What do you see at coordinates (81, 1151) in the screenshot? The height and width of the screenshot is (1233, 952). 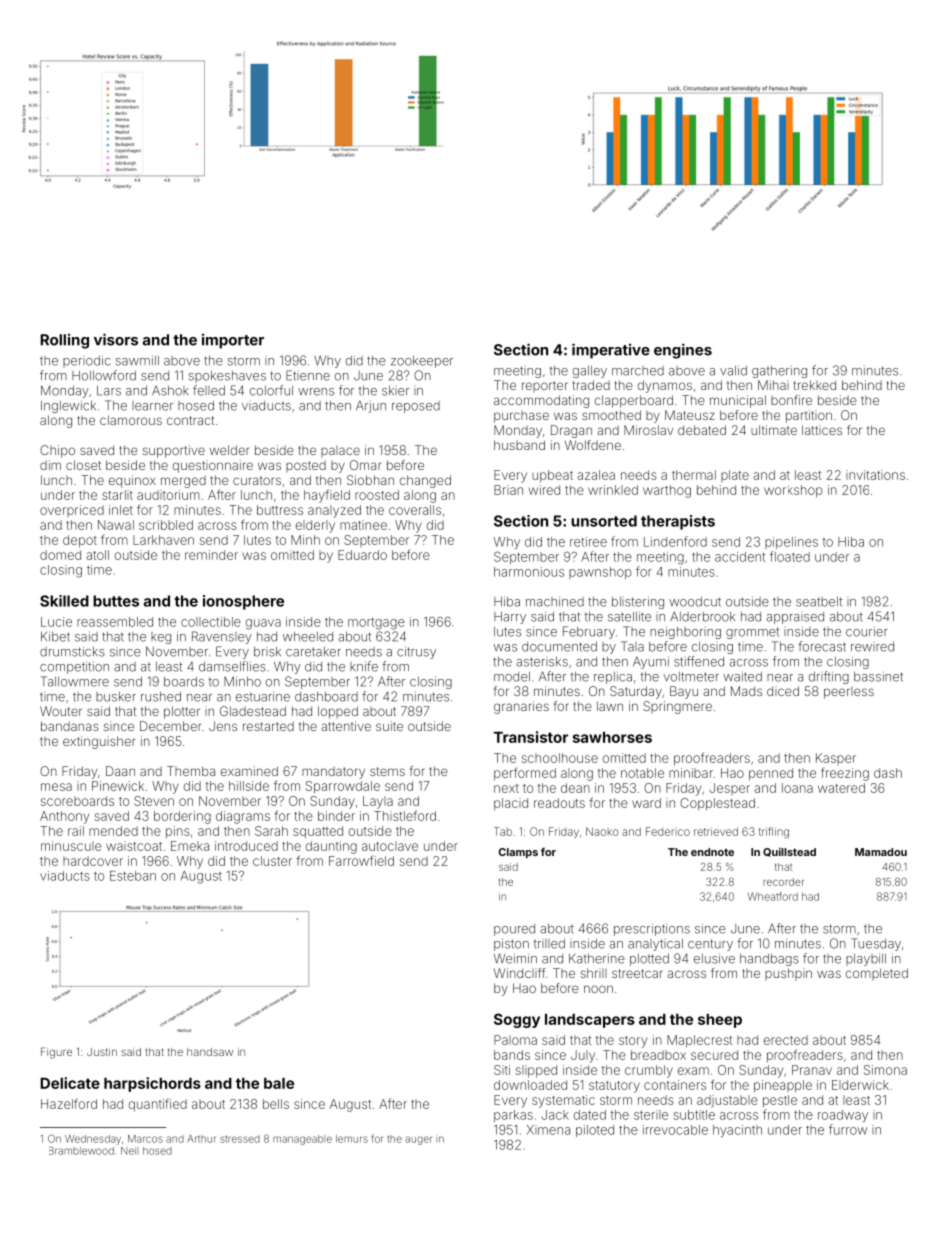 I see `Bramblewood` at bounding box center [81, 1151].
